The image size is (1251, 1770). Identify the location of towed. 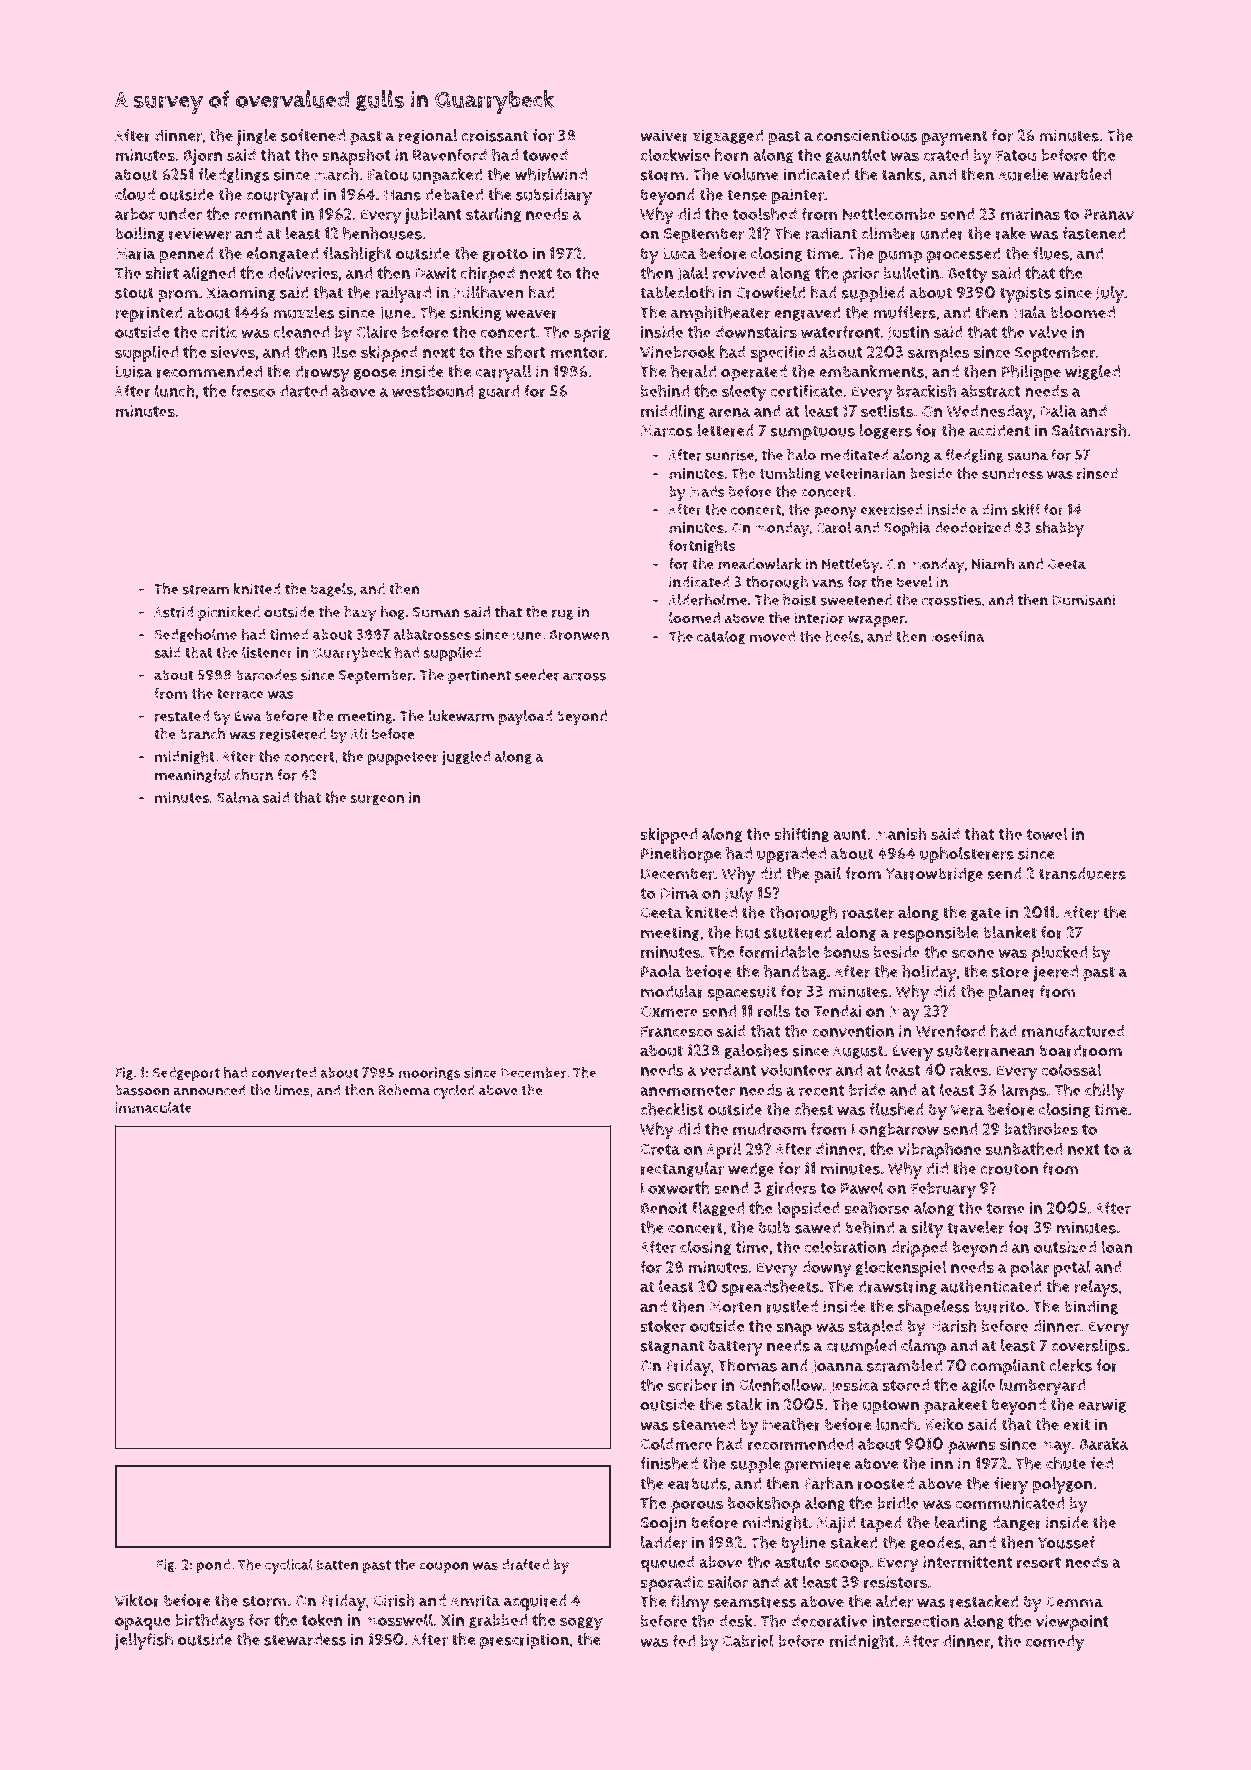
(545, 155).
